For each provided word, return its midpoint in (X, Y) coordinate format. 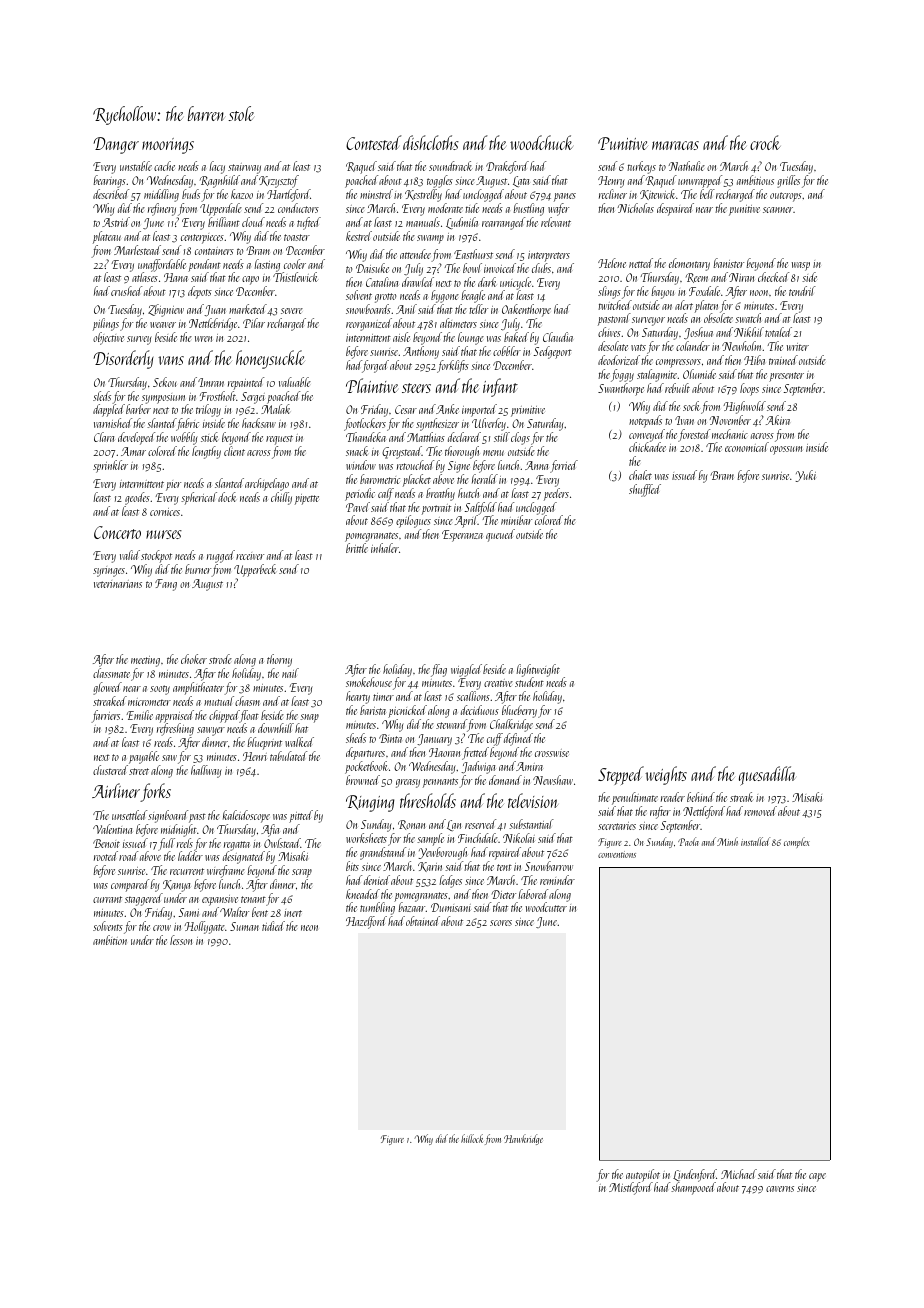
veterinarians (118, 584)
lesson (181, 940)
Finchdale (478, 838)
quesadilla (767, 776)
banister (728, 263)
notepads (645, 421)
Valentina (112, 829)
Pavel (358, 507)
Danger (116, 145)
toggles (440, 181)
